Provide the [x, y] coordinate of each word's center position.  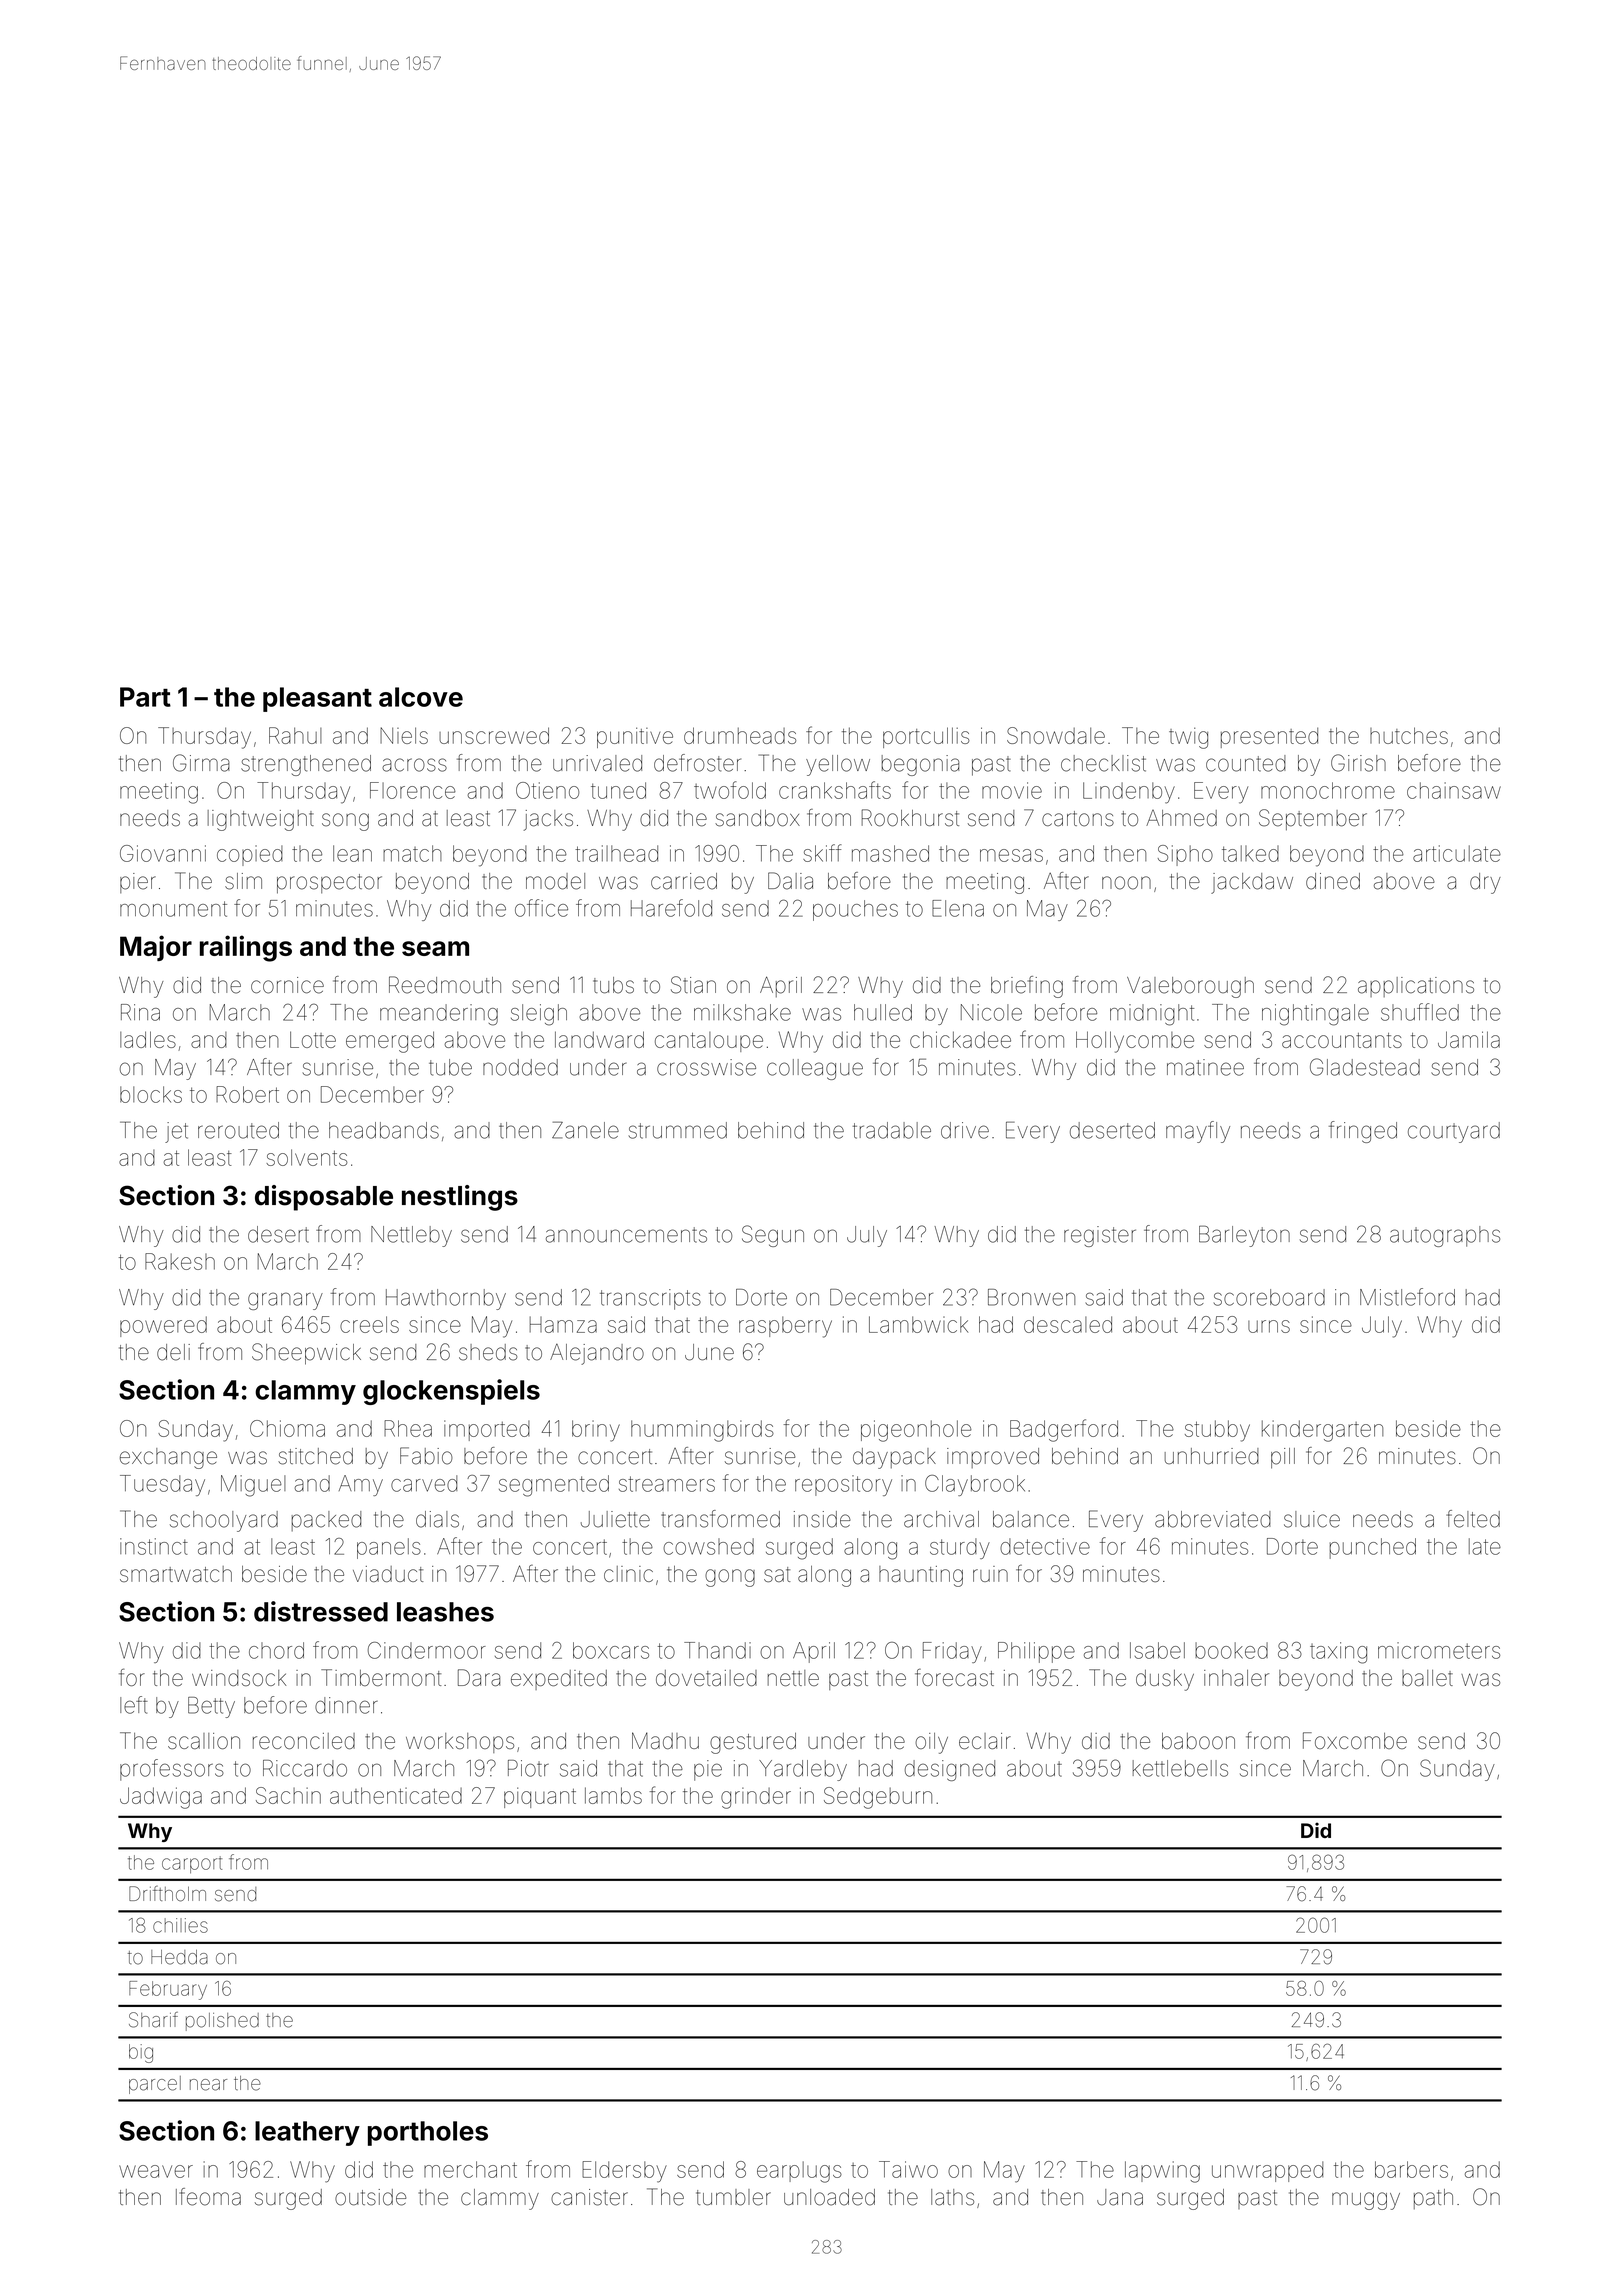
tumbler [733, 2197]
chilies [180, 1925]
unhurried [1212, 1456]
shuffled [1420, 1012]
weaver [156, 2171]
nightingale [1315, 1015]
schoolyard [224, 1521]
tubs [613, 985]
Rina [140, 1012]
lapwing [1162, 2172]
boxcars [611, 1650]
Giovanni [163, 853]
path [1433, 2199]
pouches [855, 910]
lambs [613, 1795]
